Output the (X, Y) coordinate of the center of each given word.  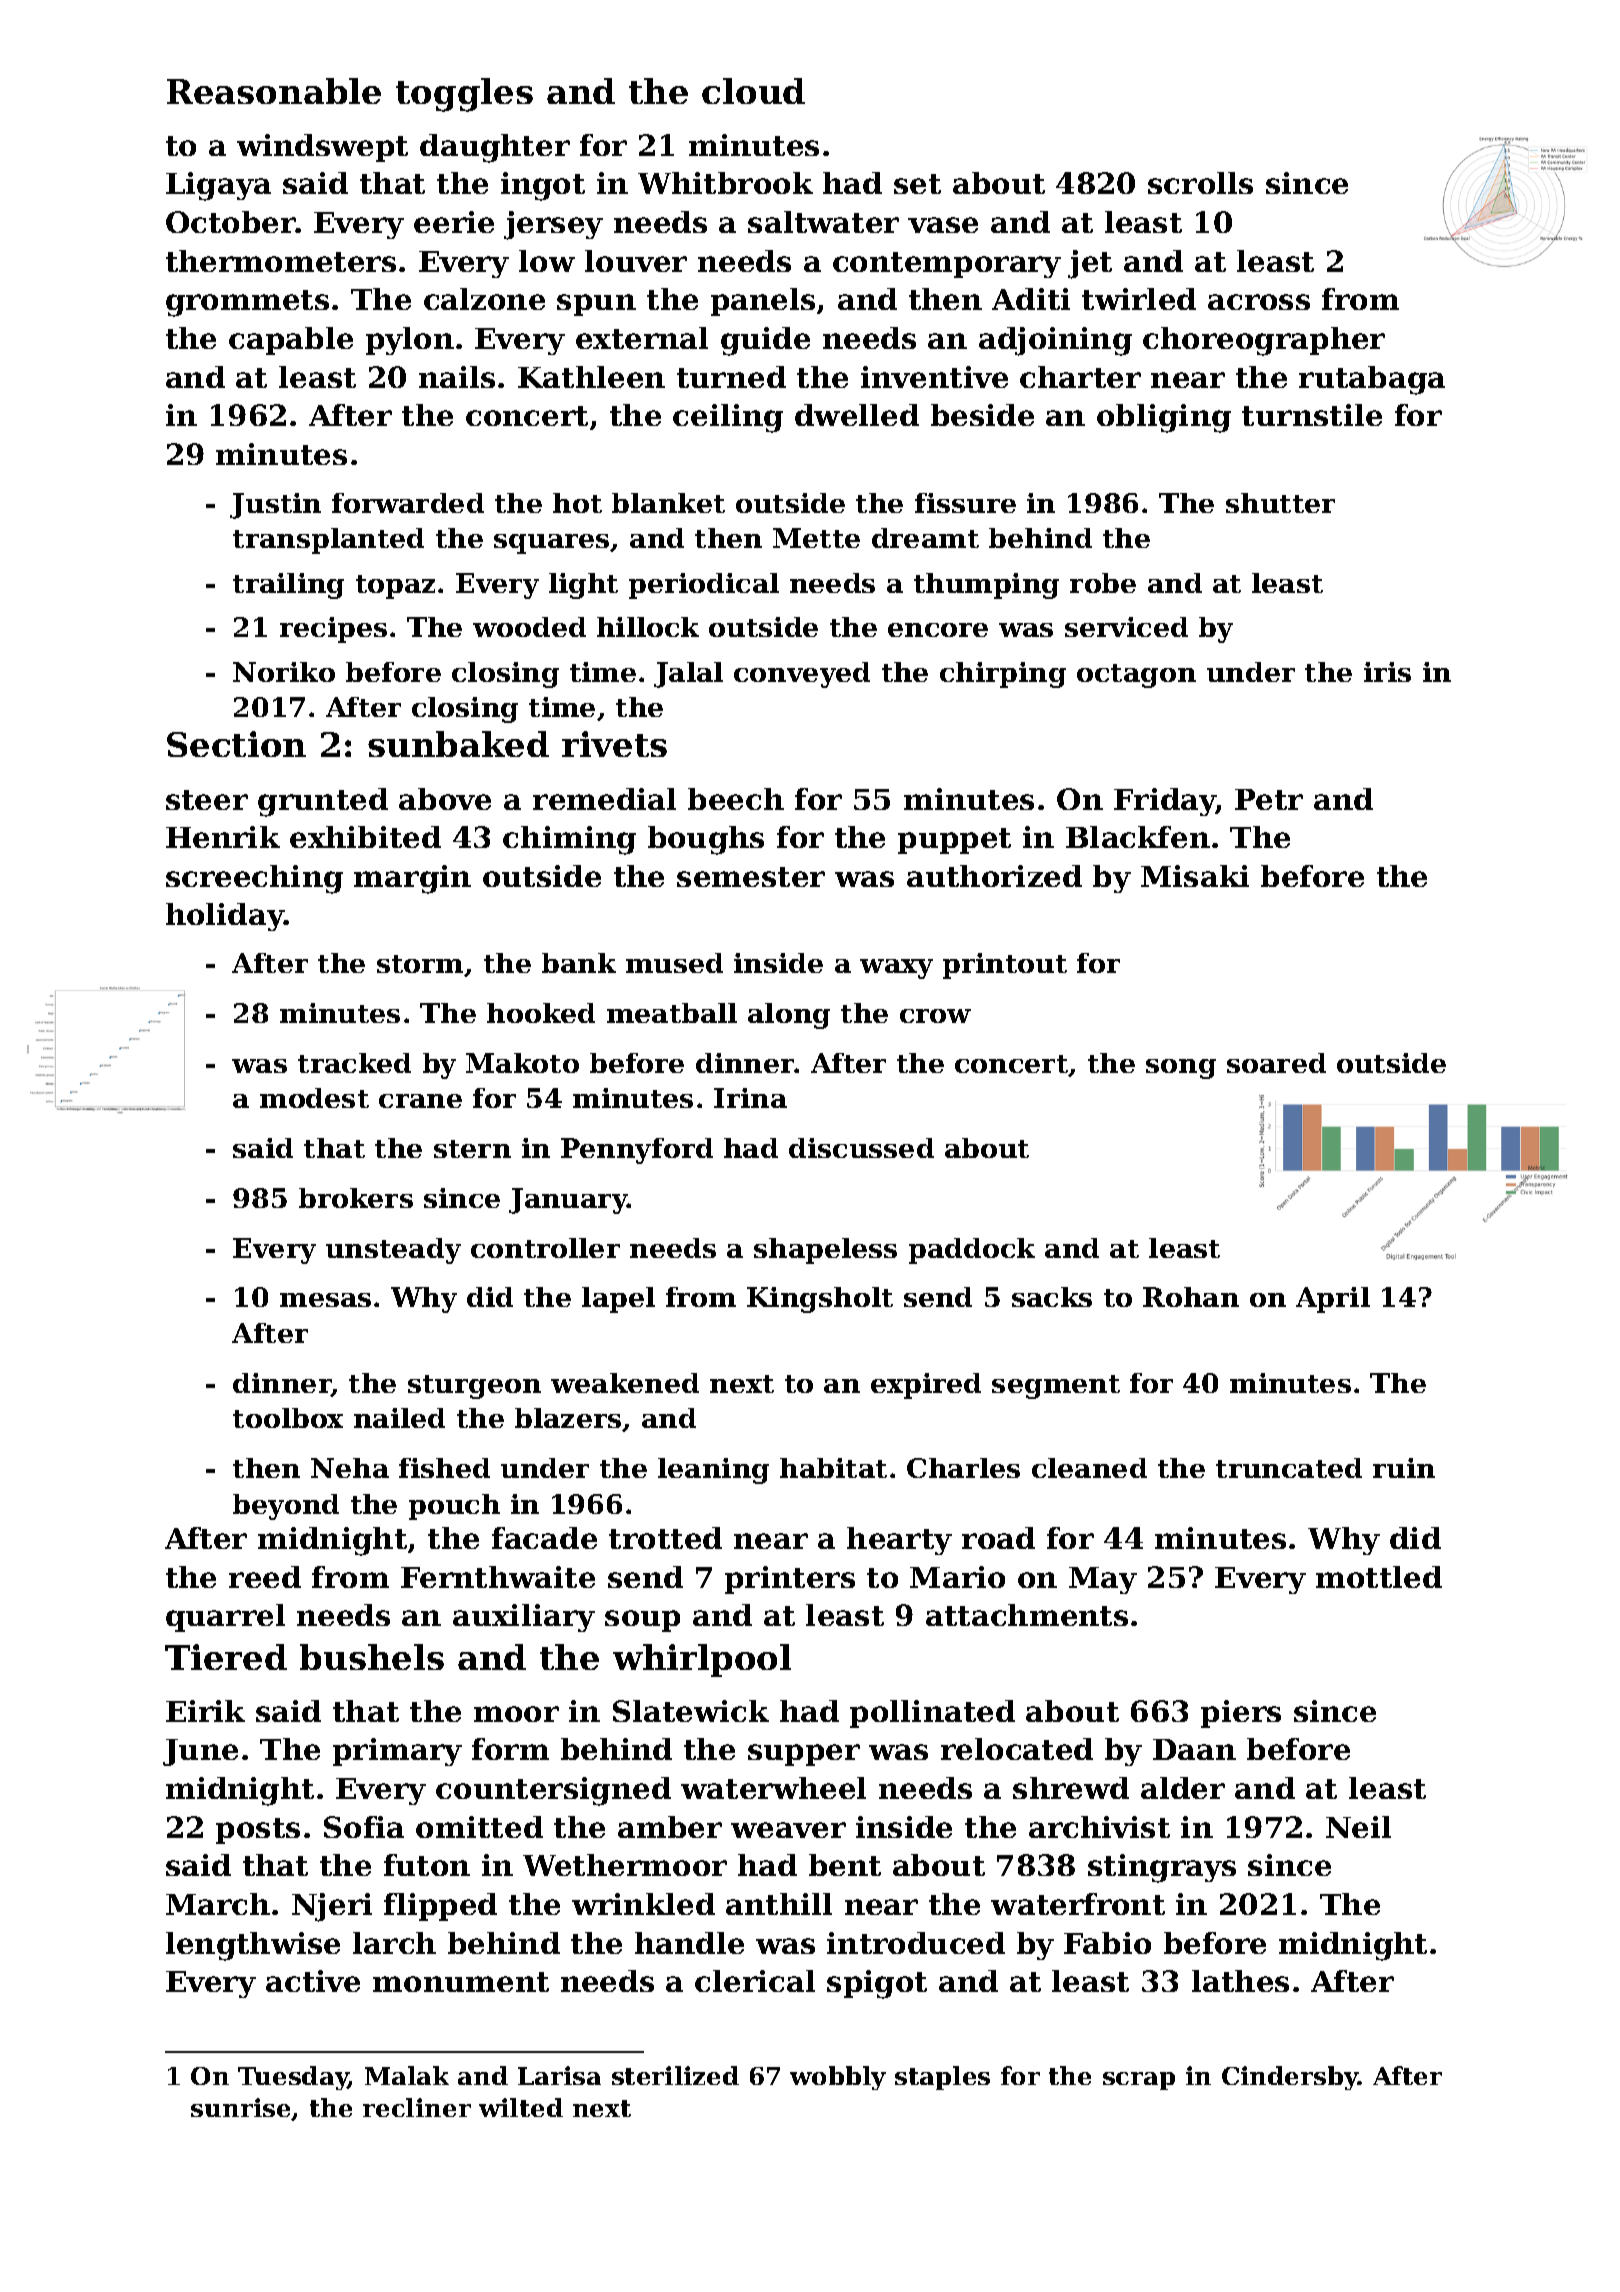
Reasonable (274, 91)
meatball (672, 1013)
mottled (1379, 1577)
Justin (275, 506)
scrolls (1200, 183)
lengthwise (253, 1946)
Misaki (1195, 876)
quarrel (225, 1618)
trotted (665, 1538)
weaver (788, 1830)
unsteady (393, 1251)
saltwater (823, 222)
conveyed (802, 675)
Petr (1269, 799)
